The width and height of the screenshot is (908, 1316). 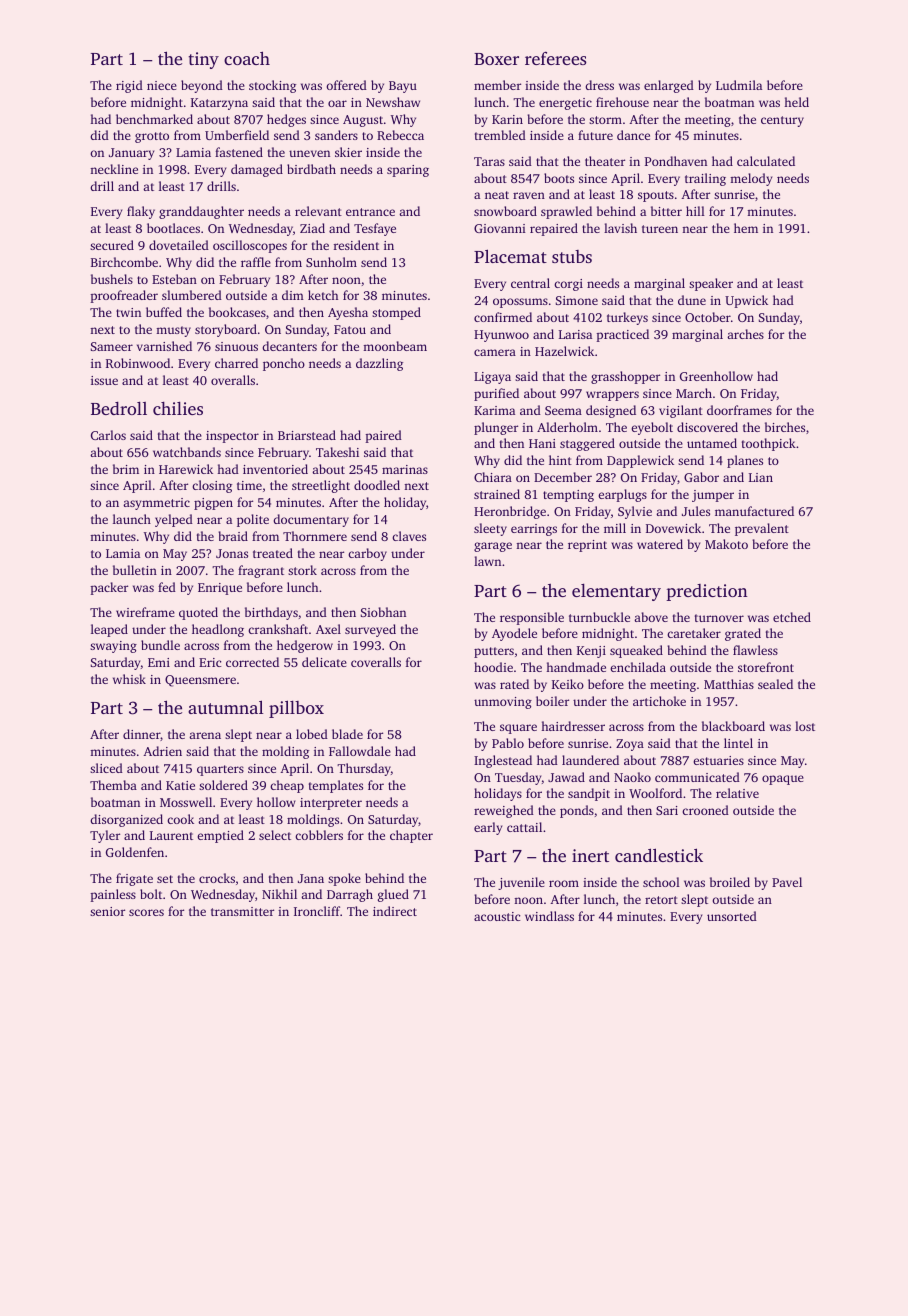 What do you see at coordinates (739, 85) in the screenshot?
I see `Ludmila` at bounding box center [739, 85].
